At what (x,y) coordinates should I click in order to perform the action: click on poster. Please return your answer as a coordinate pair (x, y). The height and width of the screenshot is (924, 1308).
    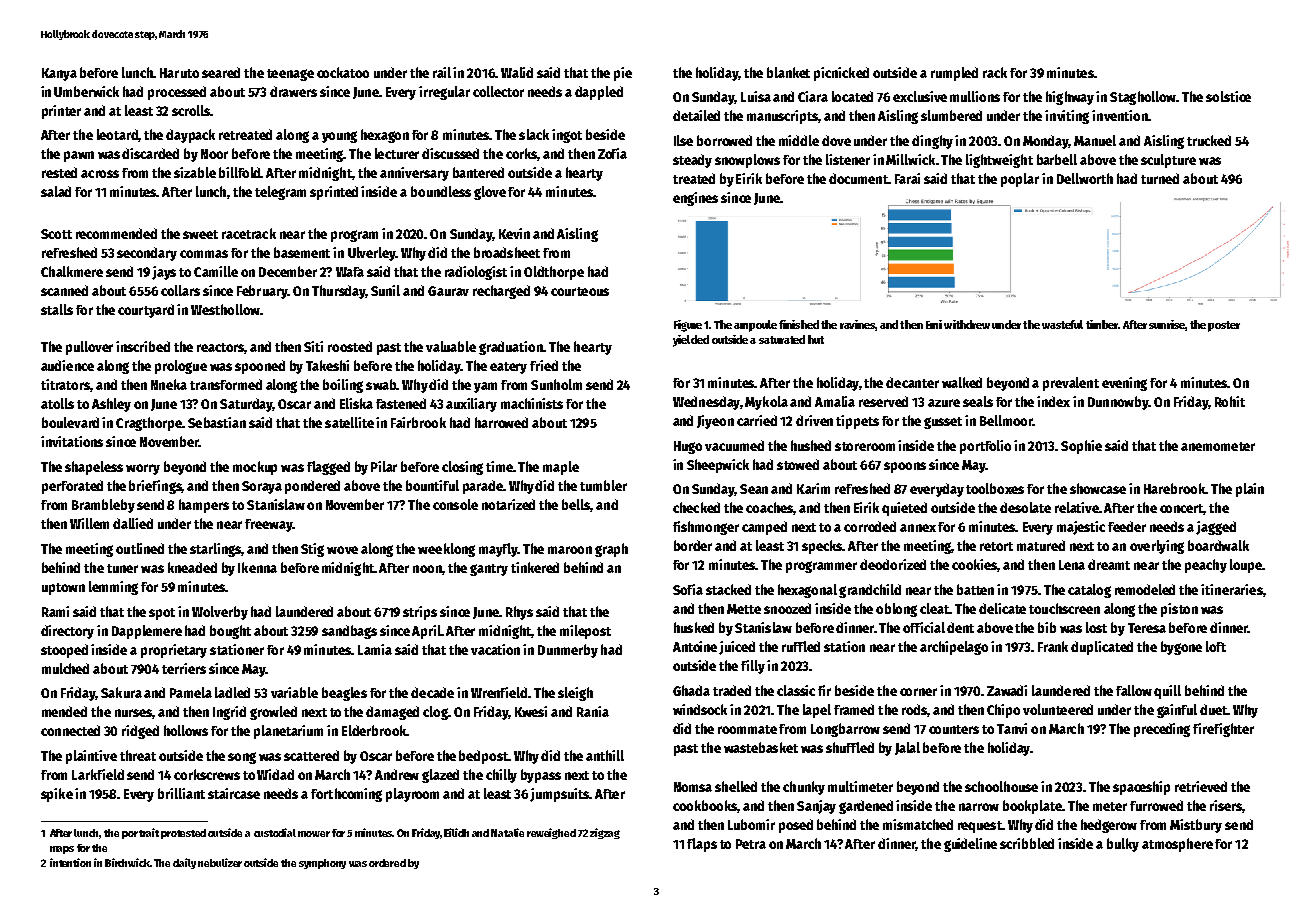
    Looking at the image, I should click on (1224, 326).
